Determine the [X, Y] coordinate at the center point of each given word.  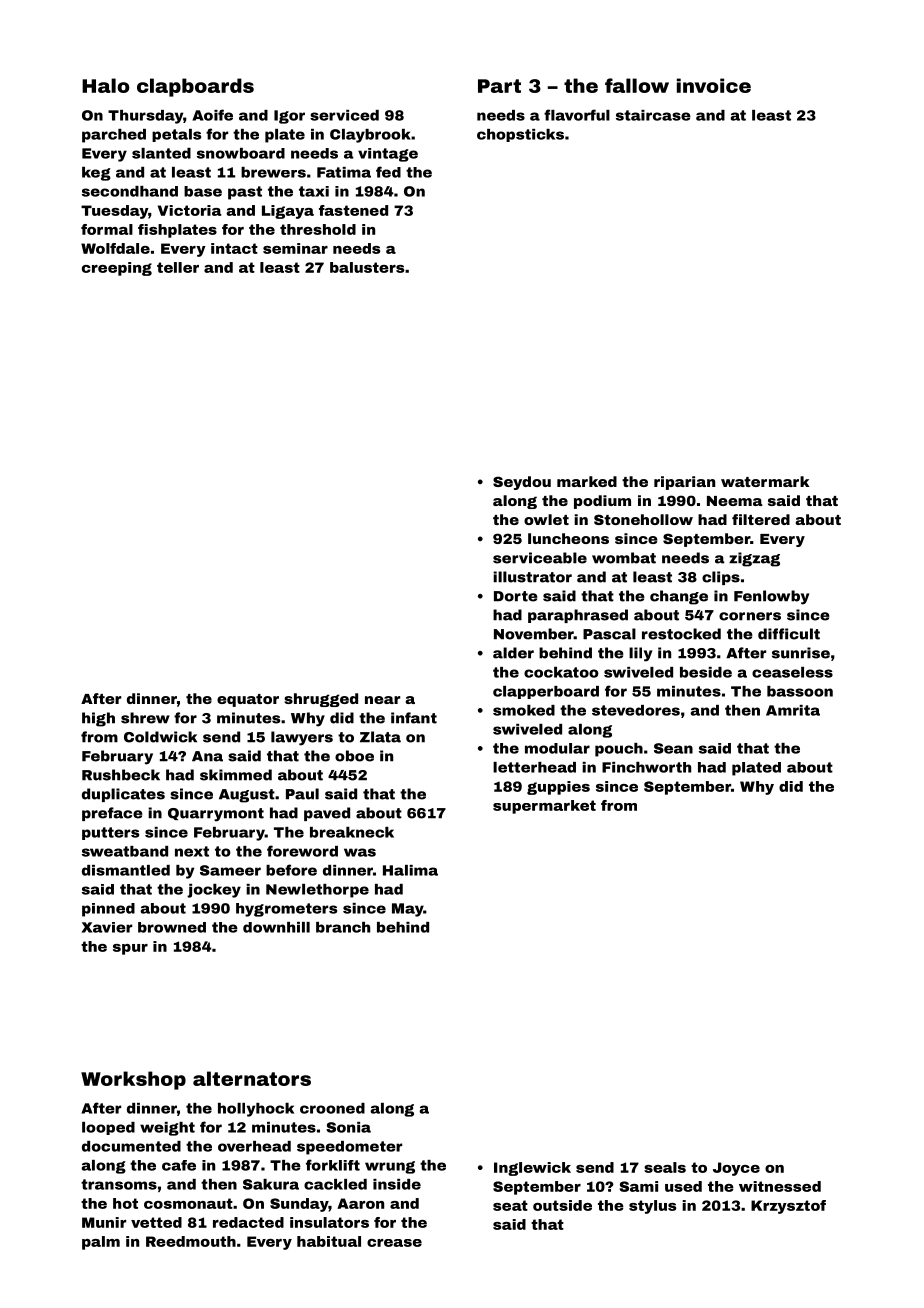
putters [110, 833]
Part [499, 86]
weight [167, 1129]
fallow [637, 85]
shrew [145, 718]
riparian [684, 483]
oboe [354, 756]
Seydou [522, 483]
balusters [367, 267]
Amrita [793, 710]
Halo [106, 85]
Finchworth [646, 767]
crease [394, 1243]
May [408, 910]
